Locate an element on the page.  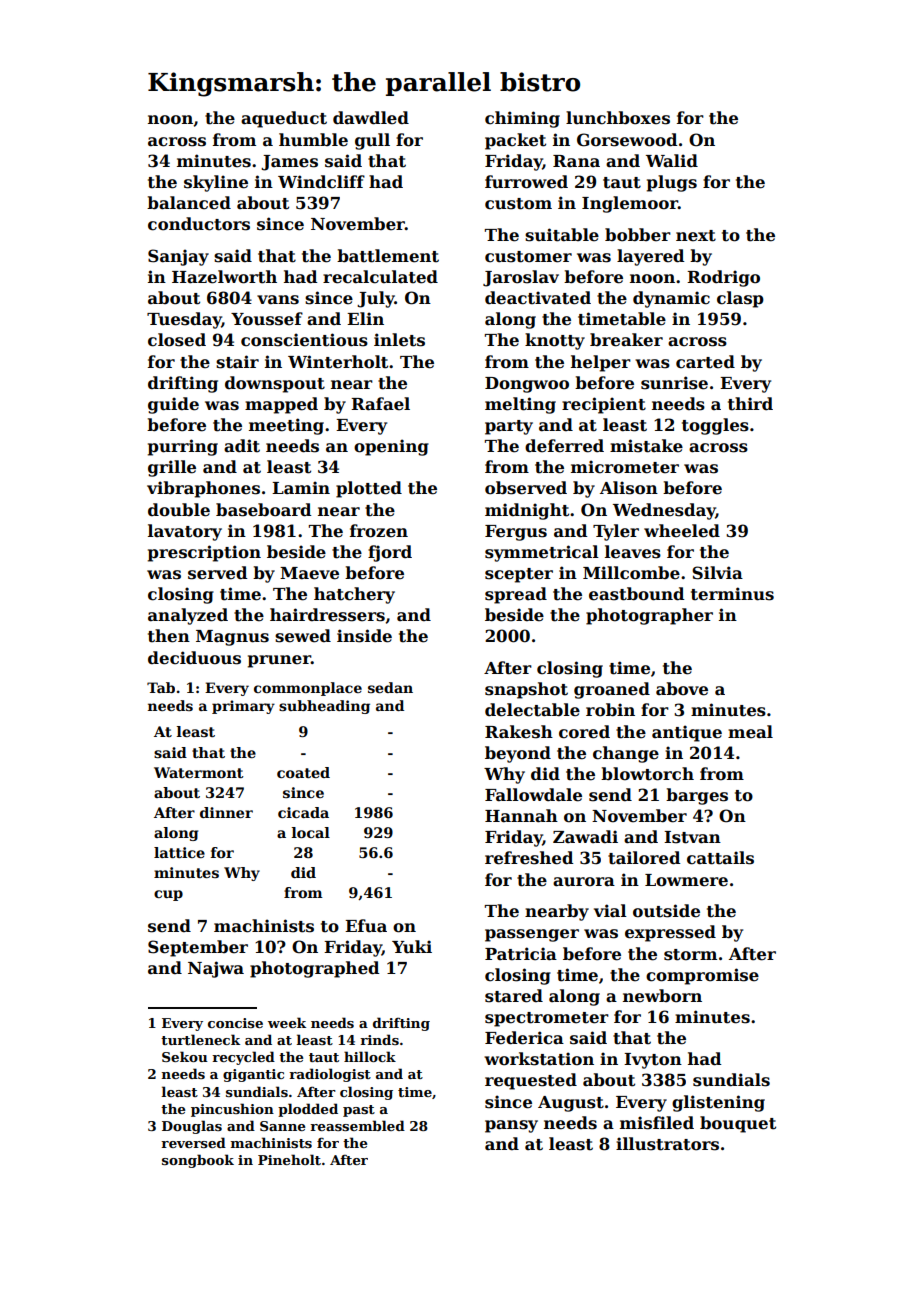
illustrators is located at coordinates (667, 1144).
